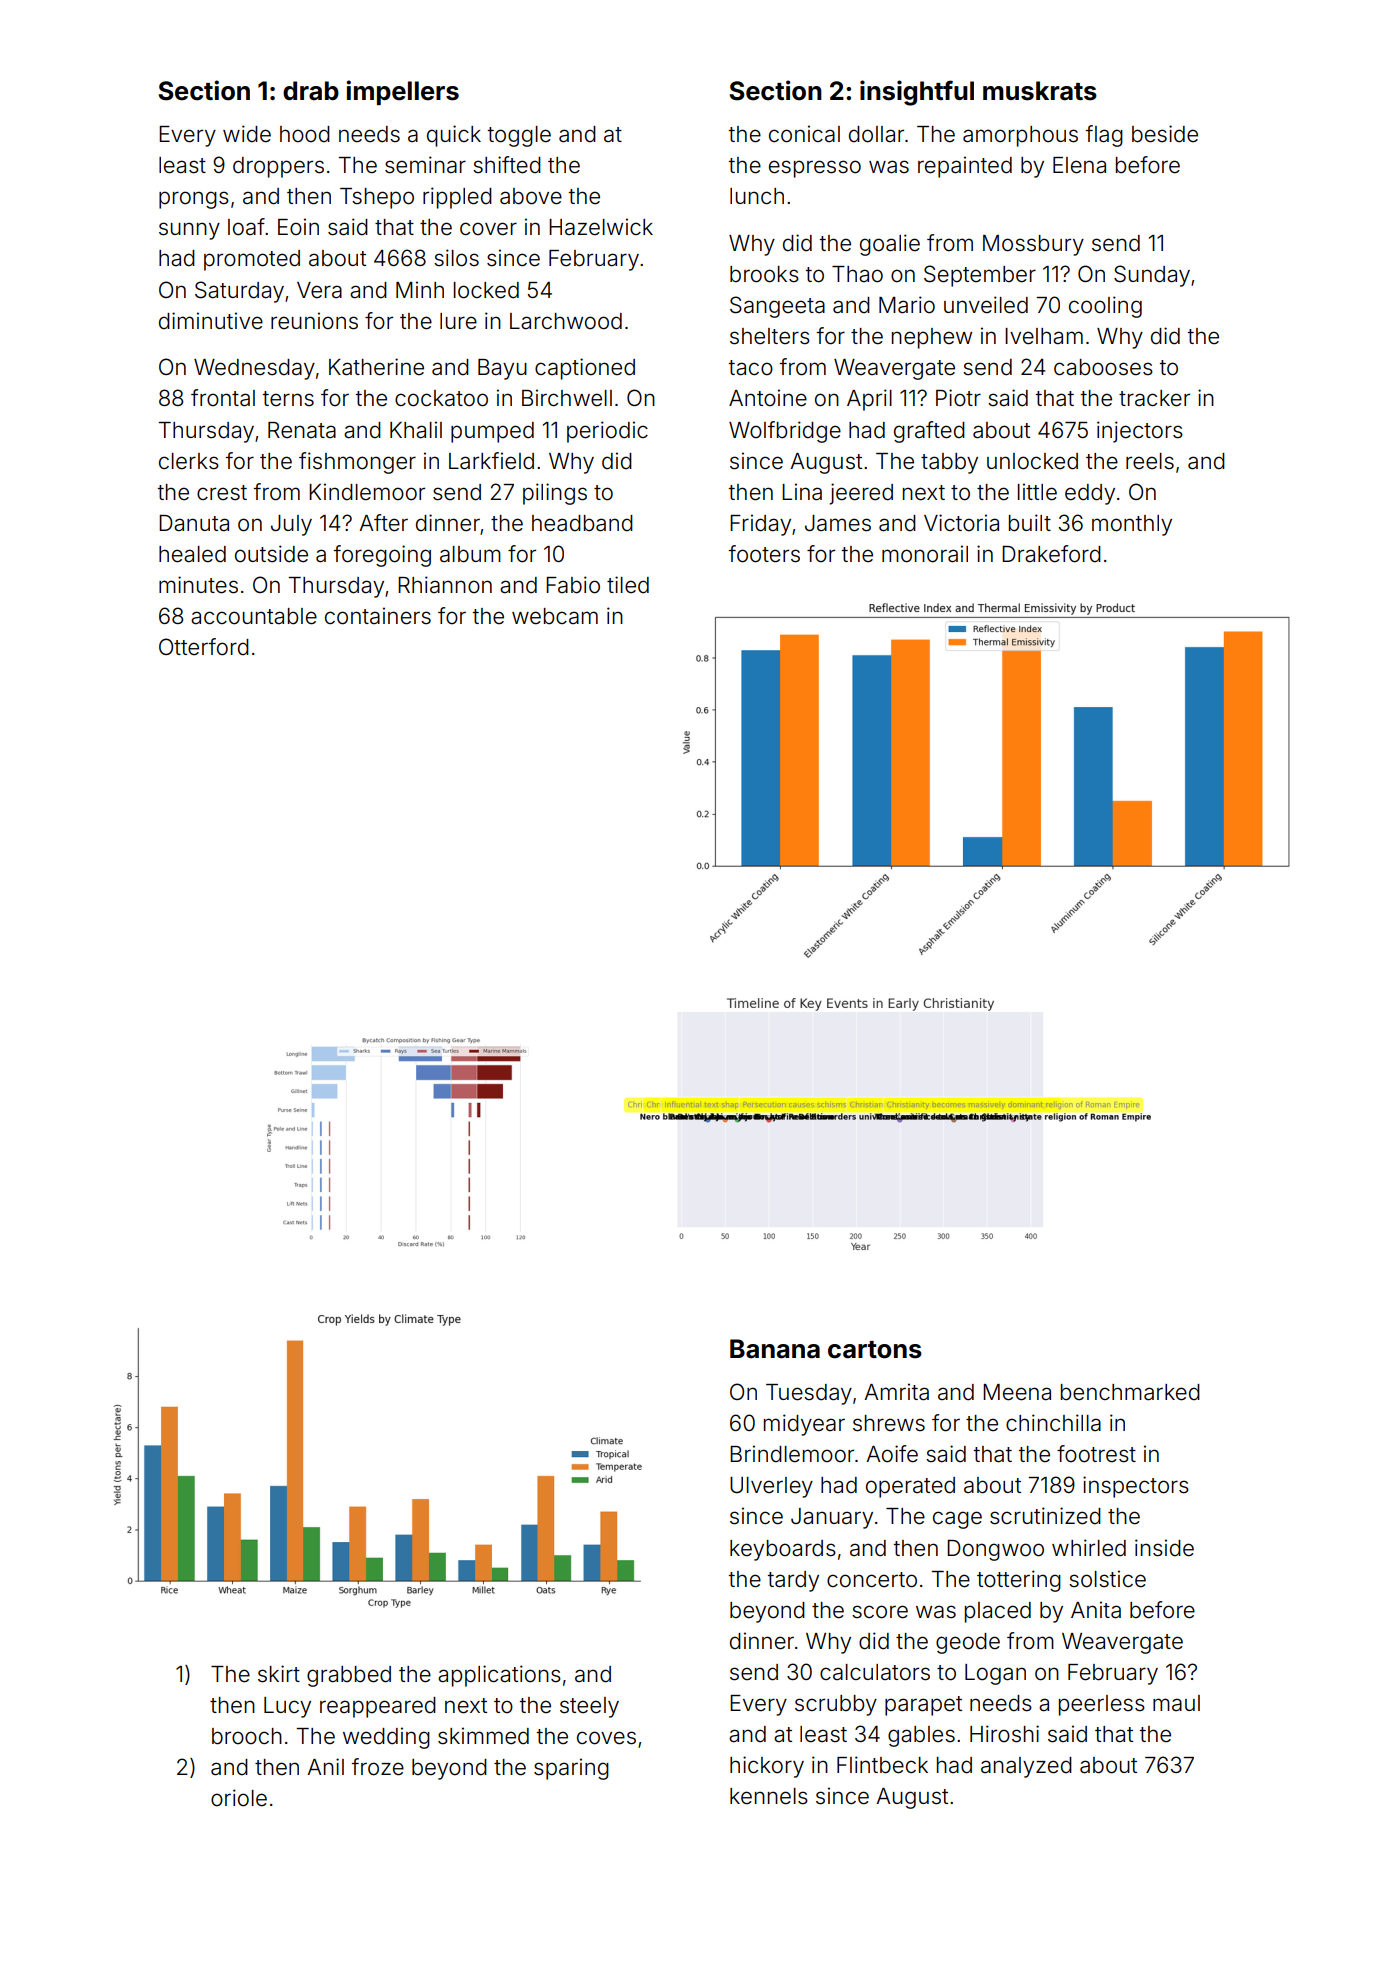 The height and width of the screenshot is (1969, 1386). I want to click on Ulverley, so click(771, 1487).
